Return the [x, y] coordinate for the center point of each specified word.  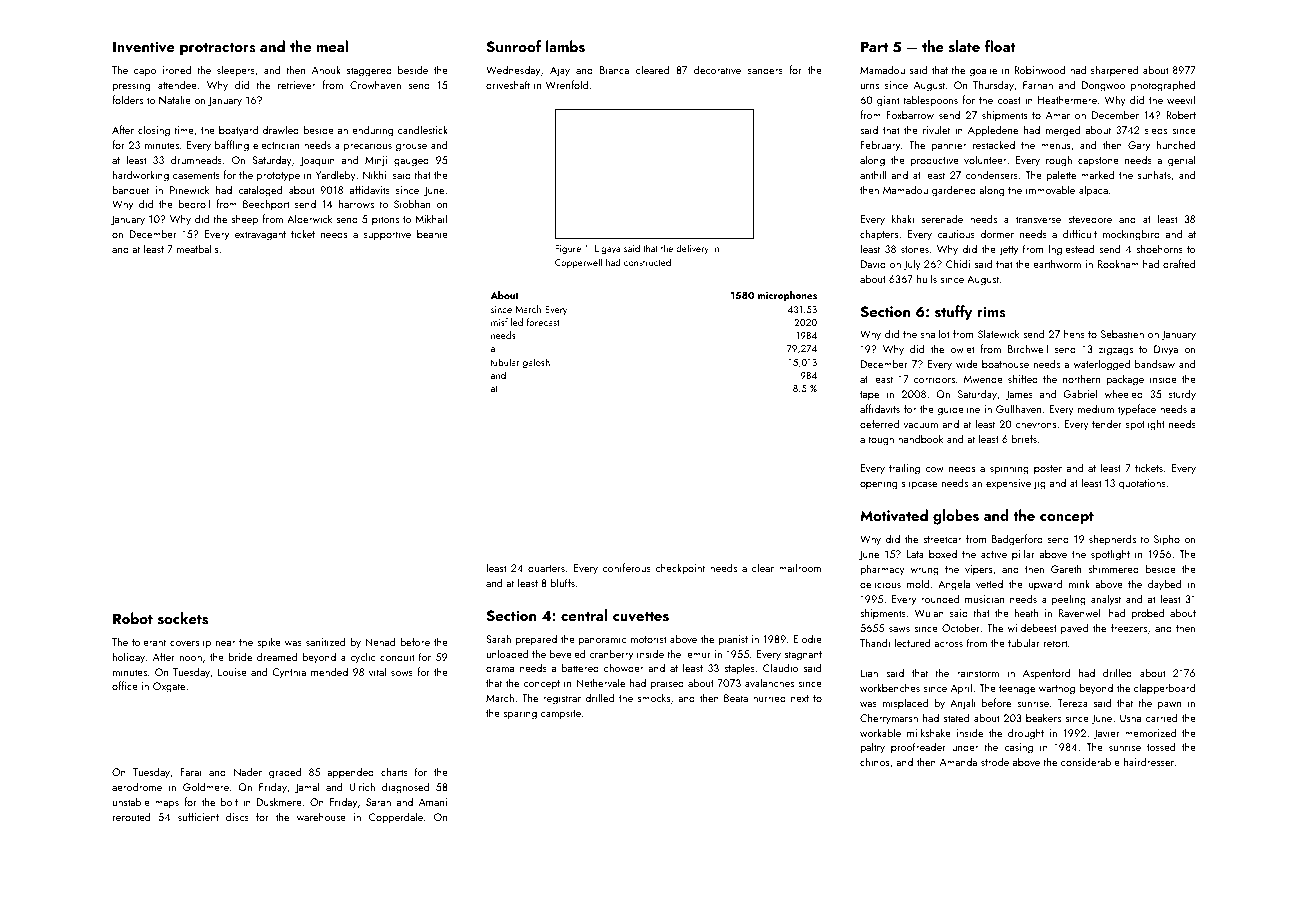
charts [394, 771]
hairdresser [1149, 761]
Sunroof [514, 46]
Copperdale [396, 818]
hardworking [141, 176]
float [1000, 46]
